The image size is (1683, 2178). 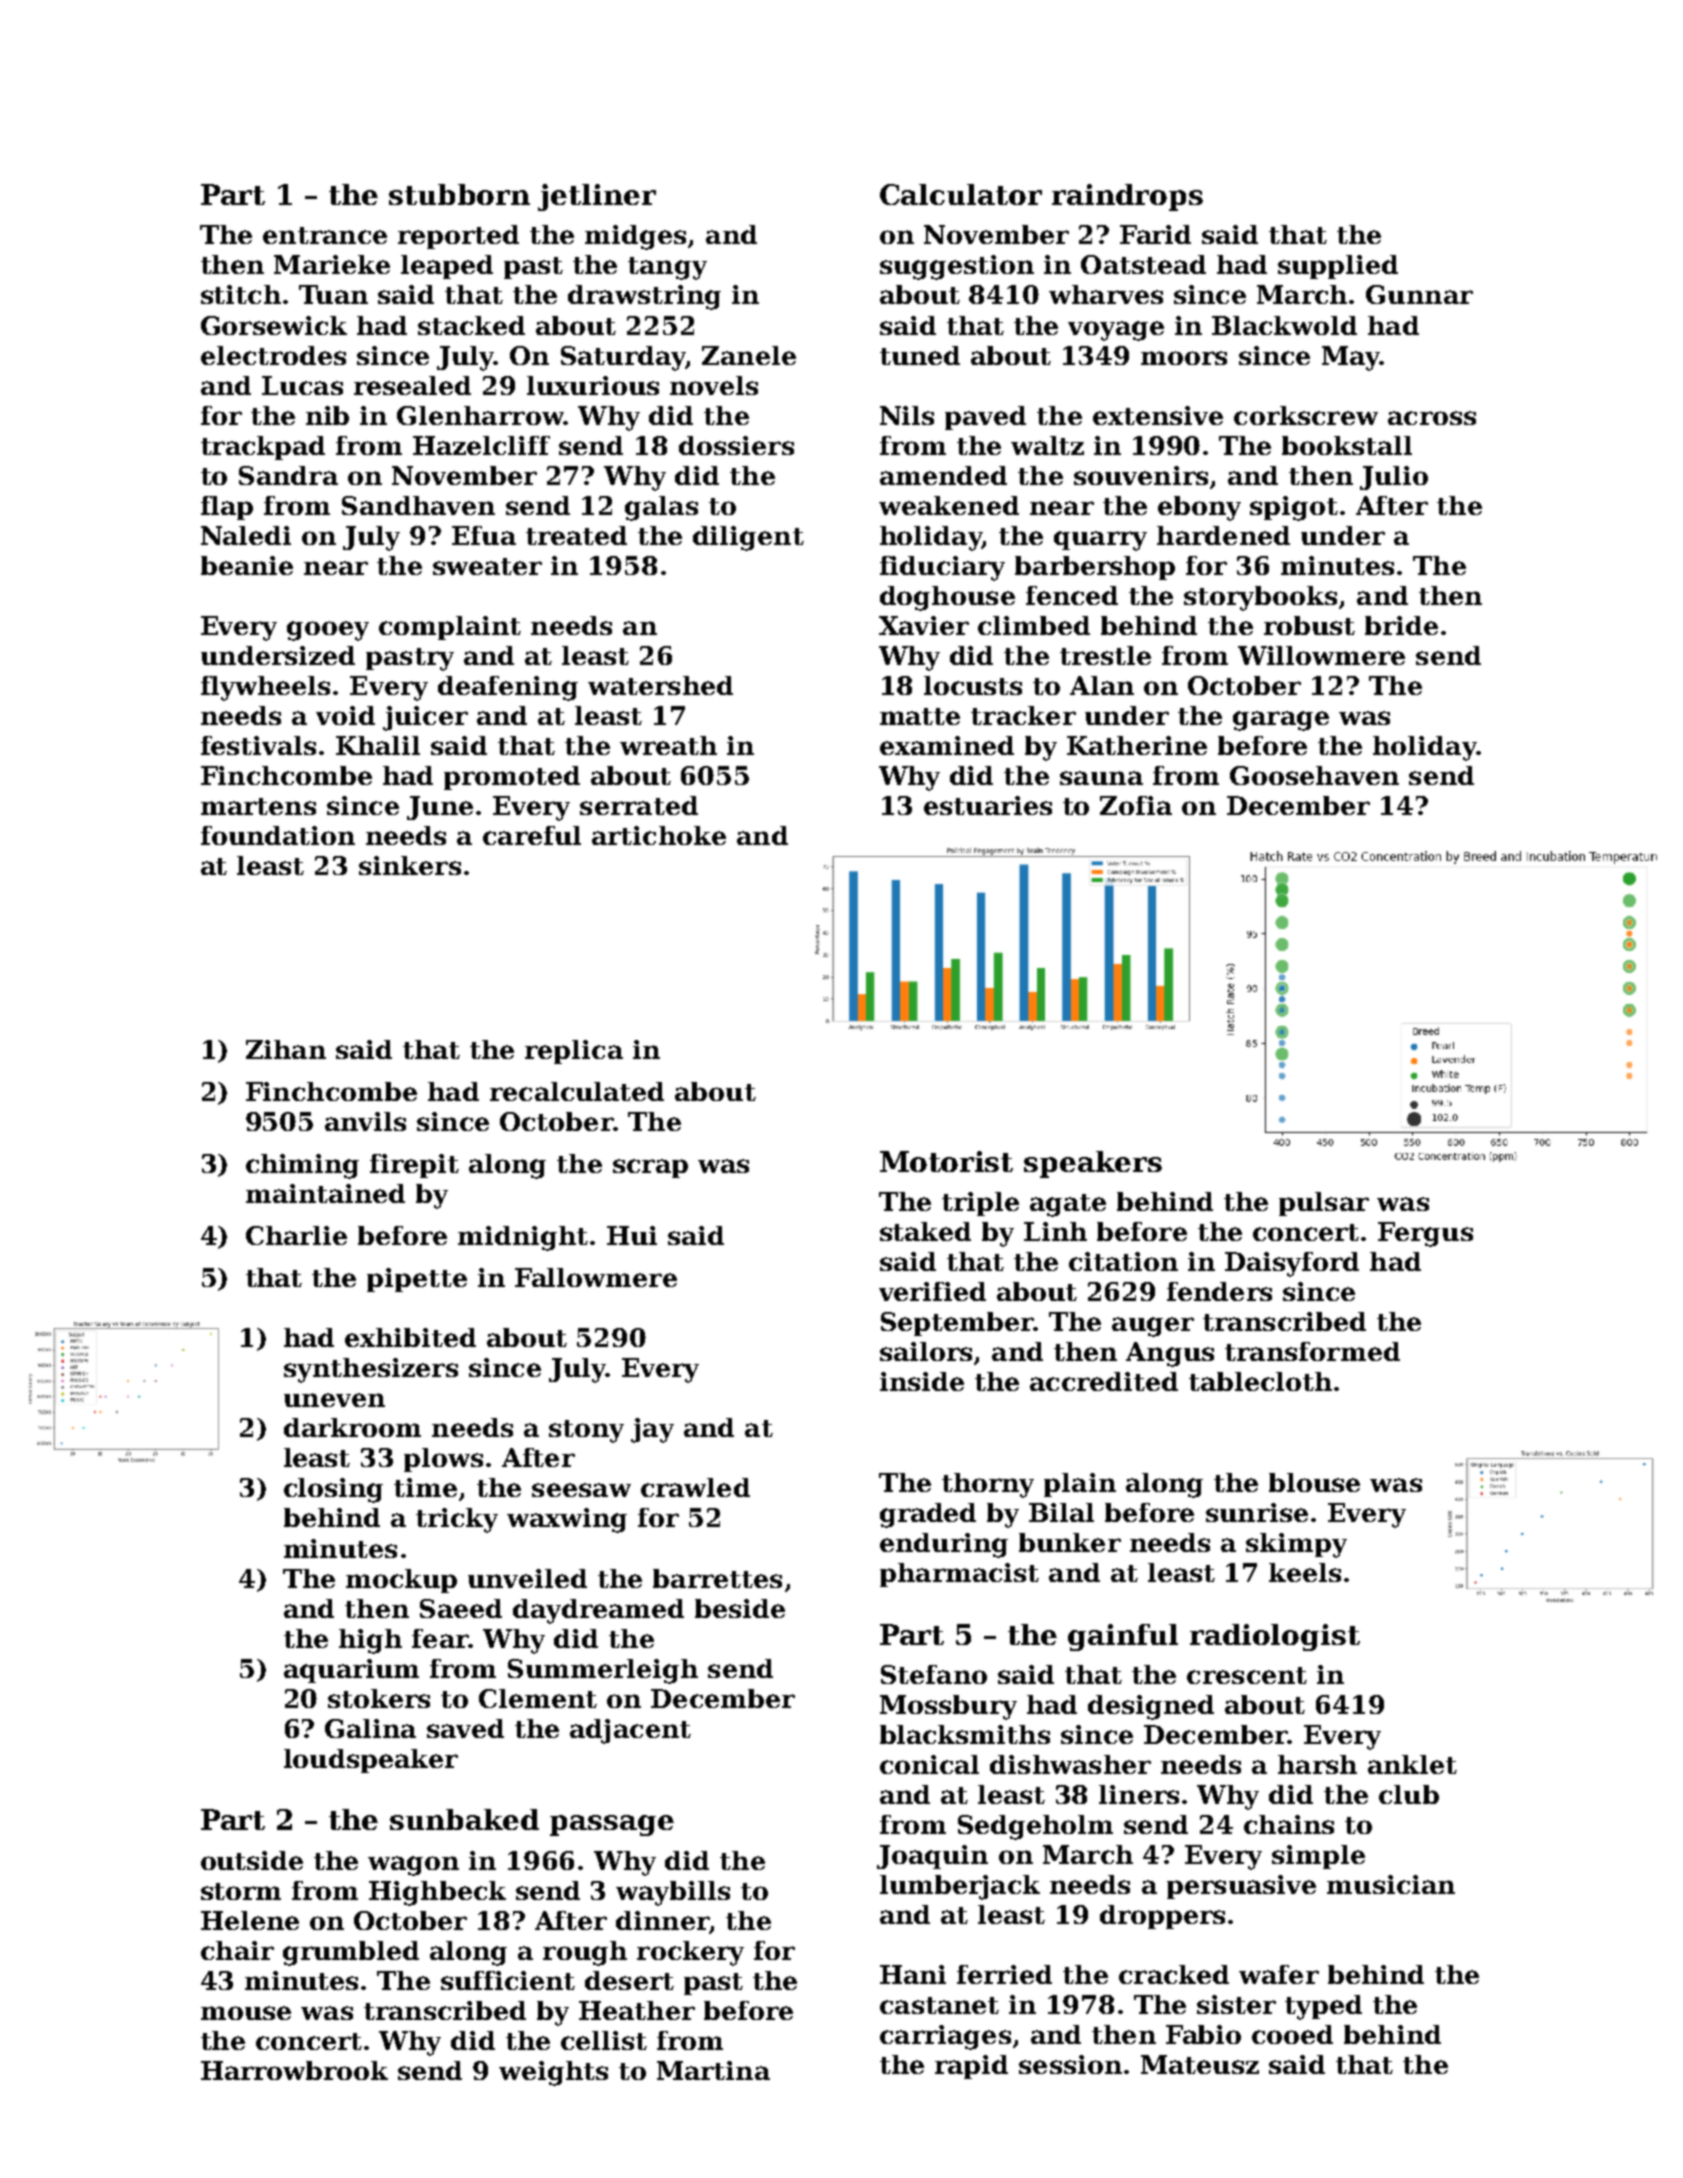 What do you see at coordinates (263, 448) in the screenshot?
I see `trackpad` at bounding box center [263, 448].
